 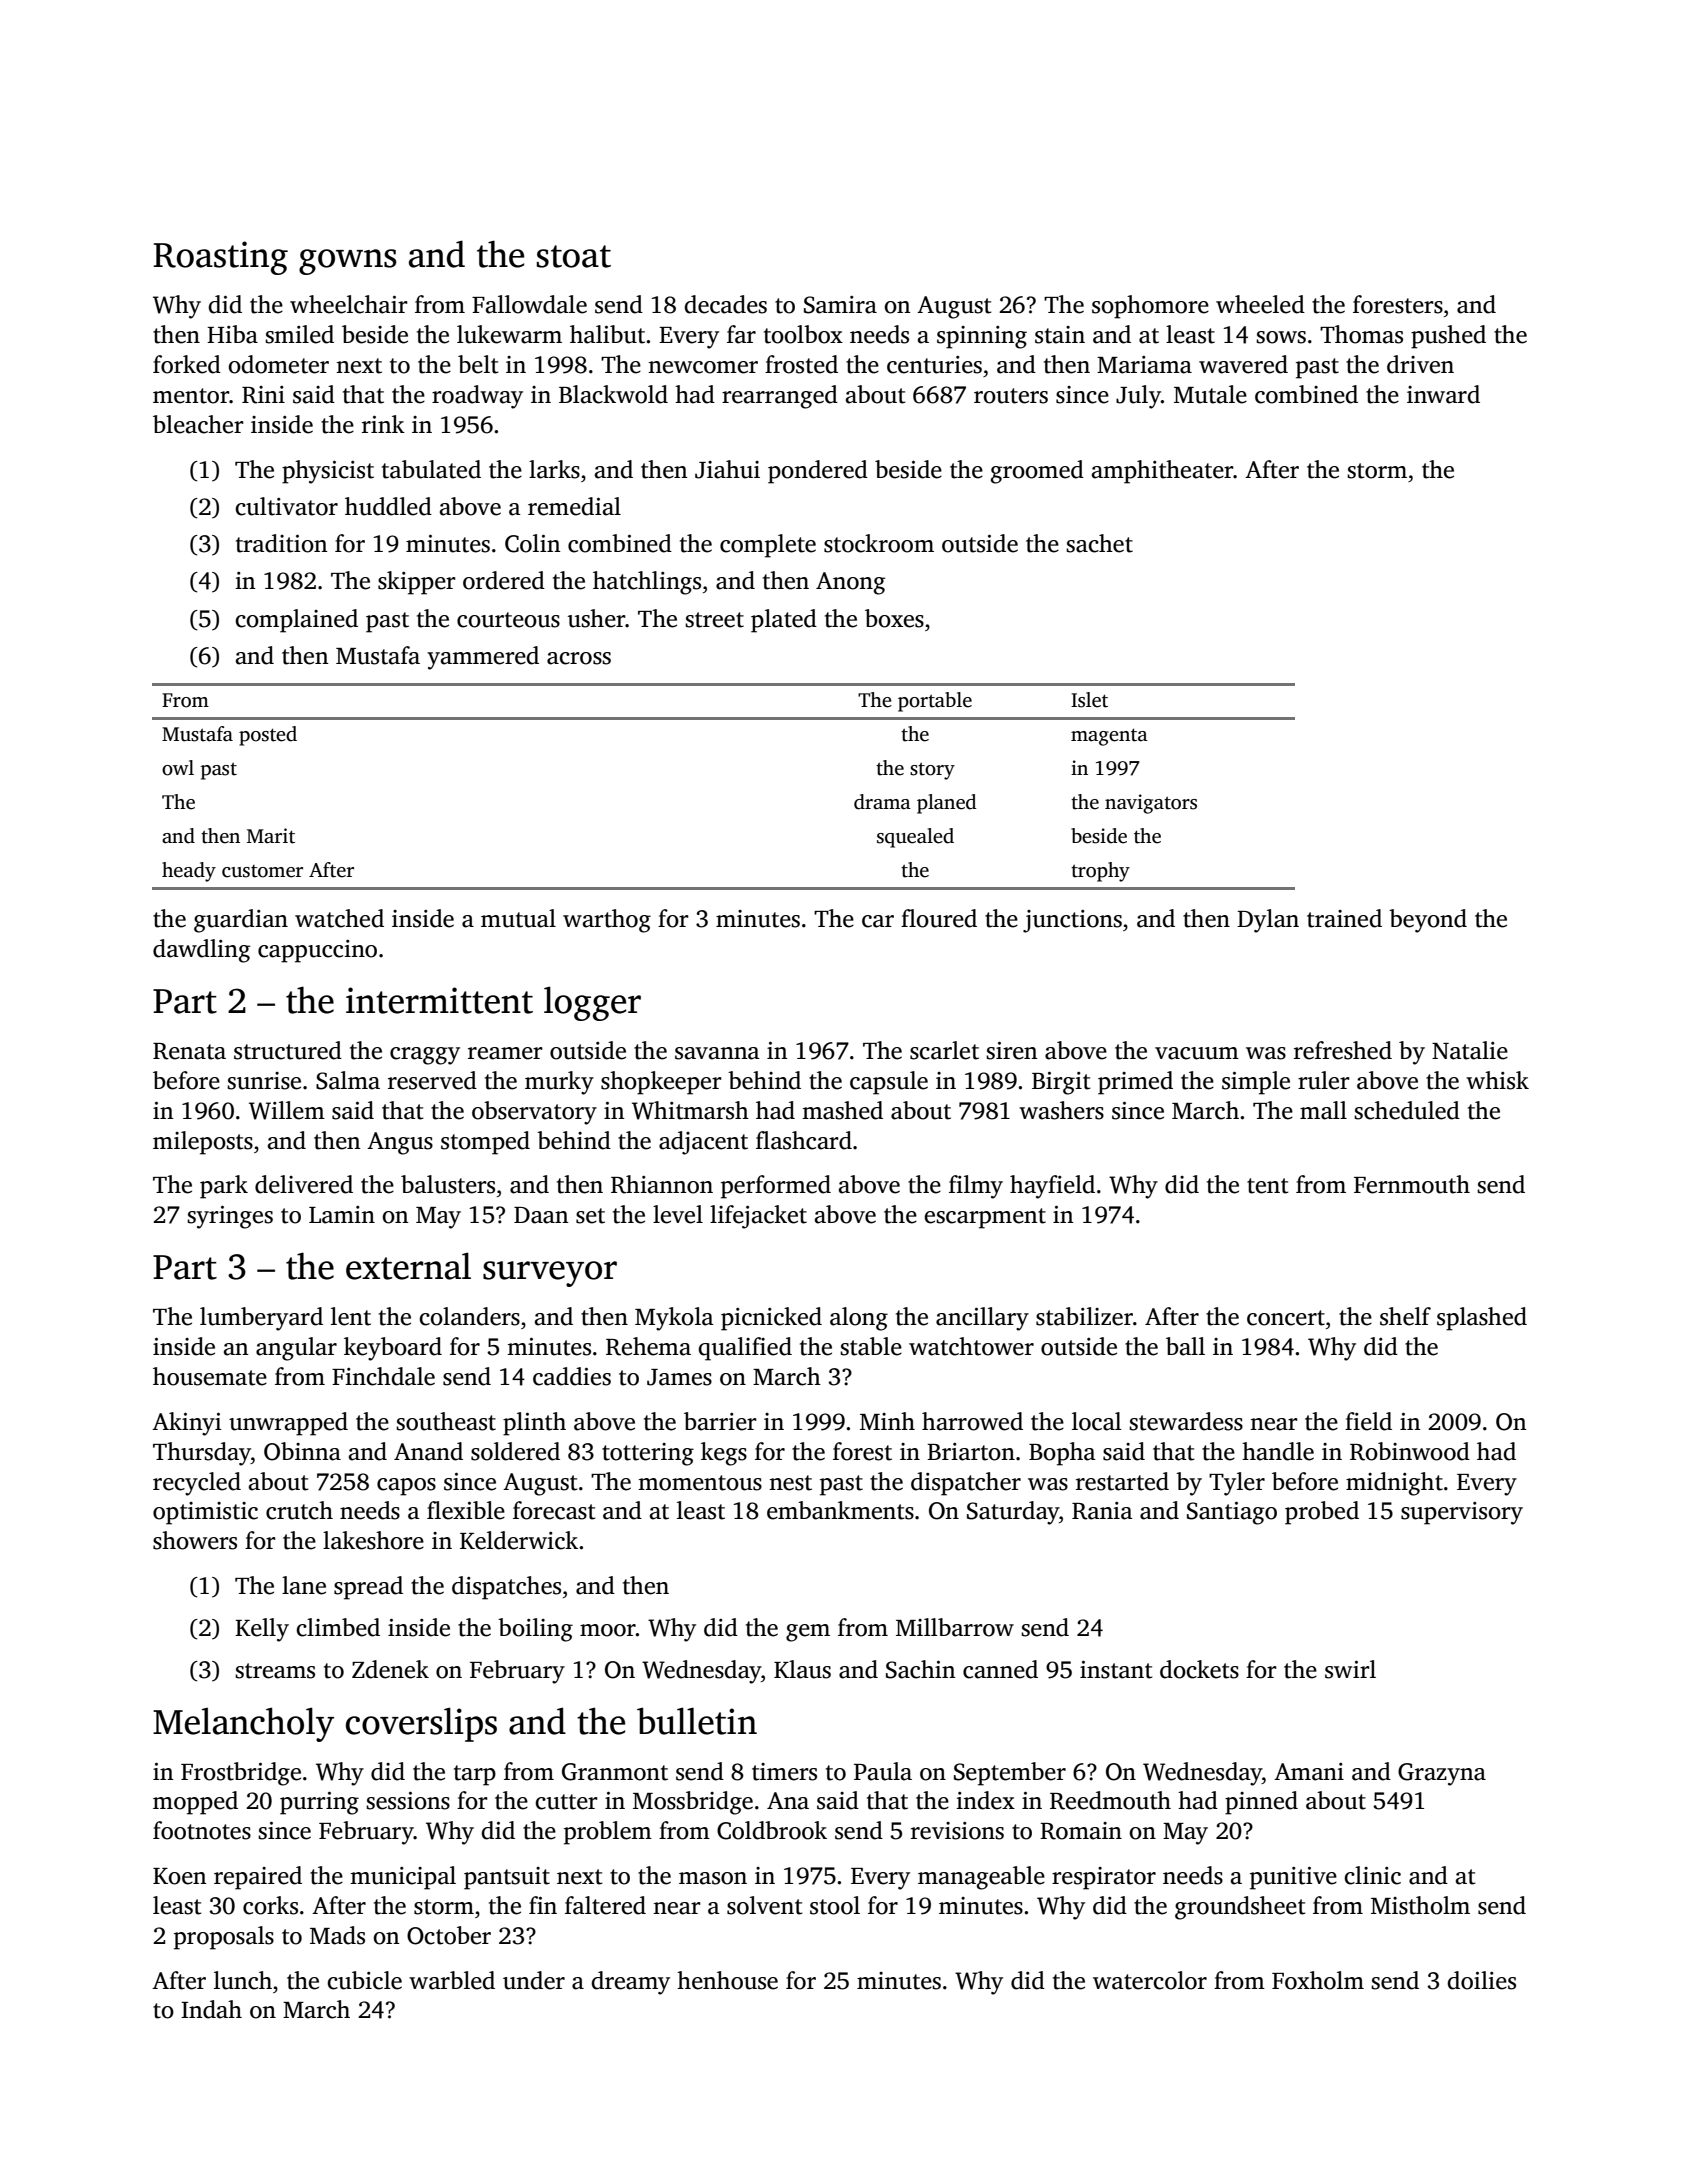 I want to click on midnight, so click(x=1394, y=1484).
